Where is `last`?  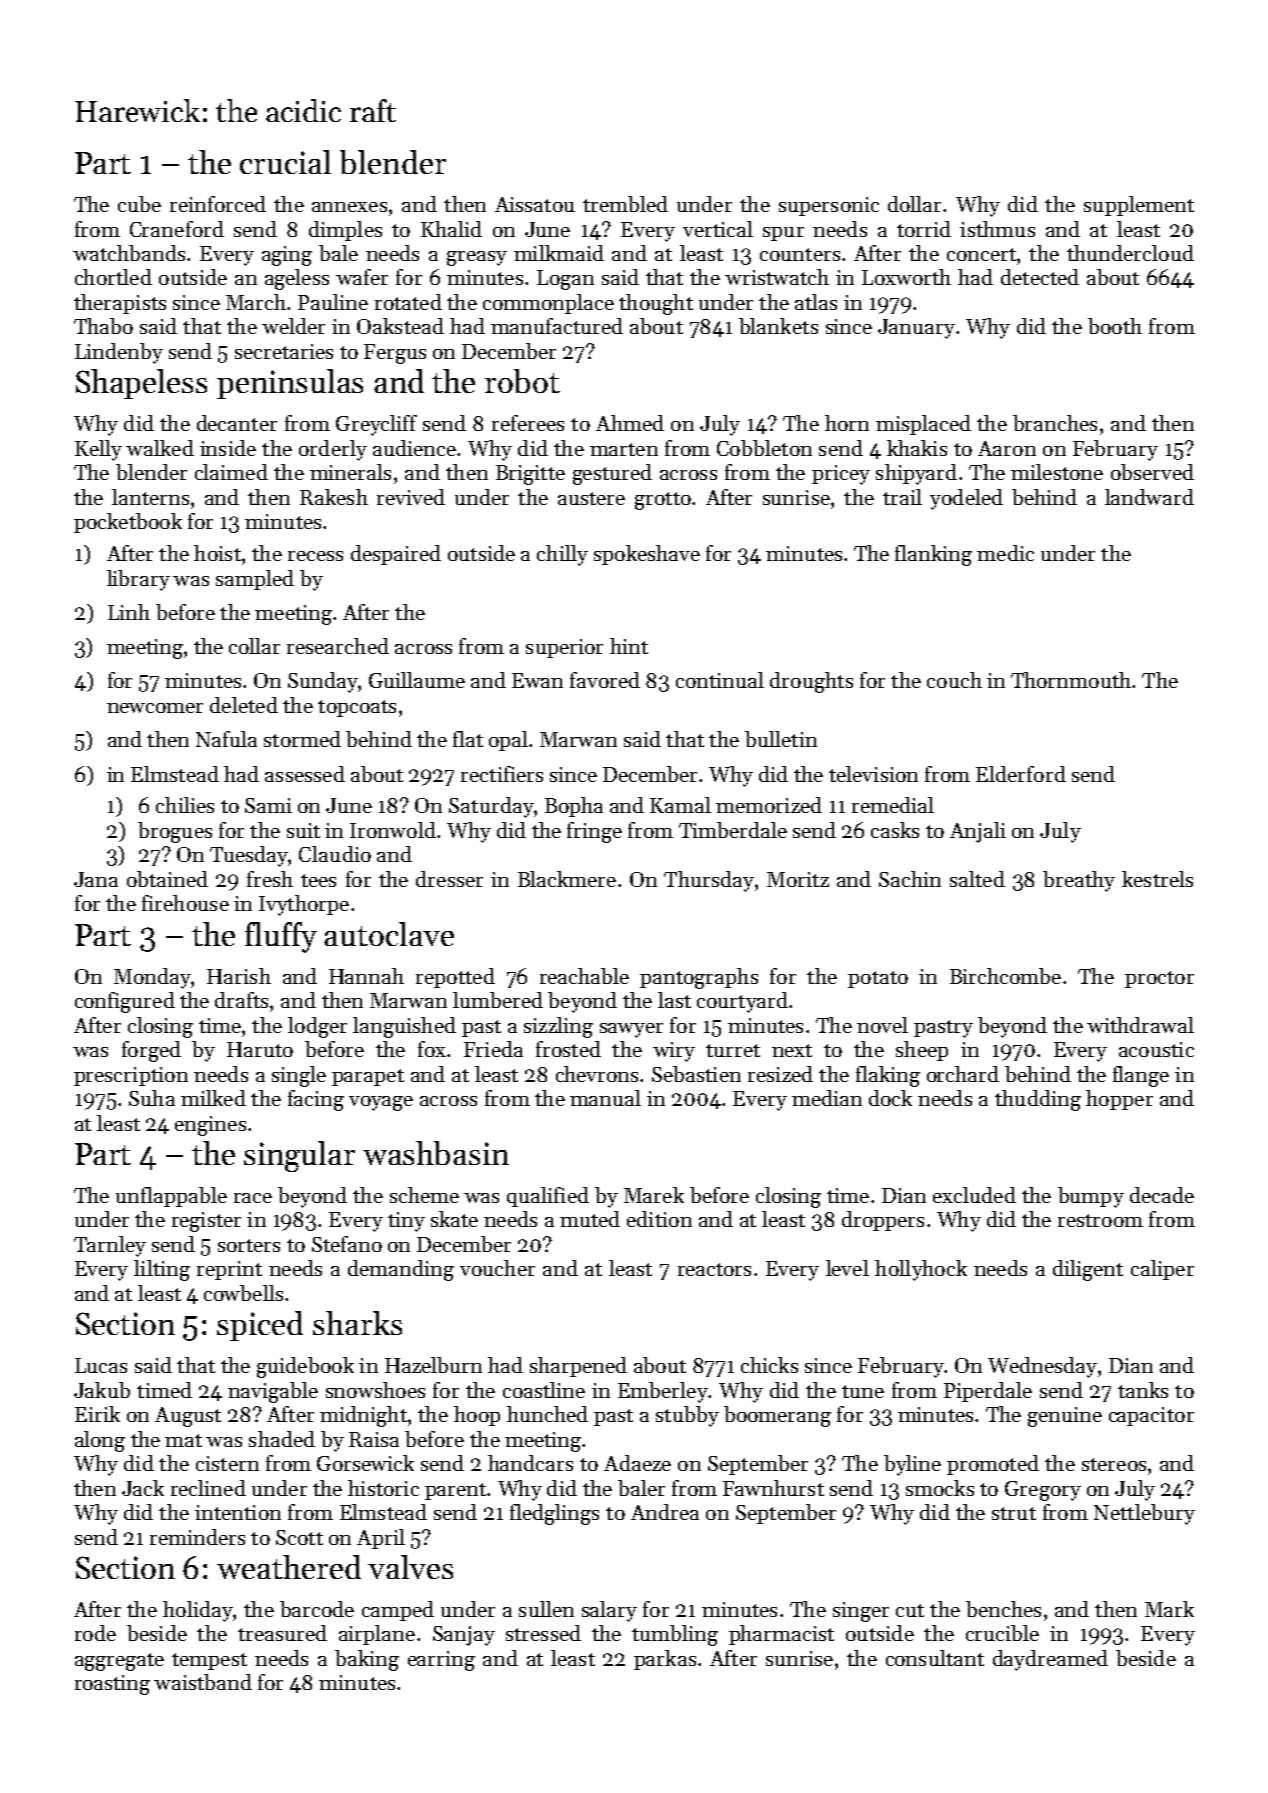
last is located at coordinates (674, 1000).
